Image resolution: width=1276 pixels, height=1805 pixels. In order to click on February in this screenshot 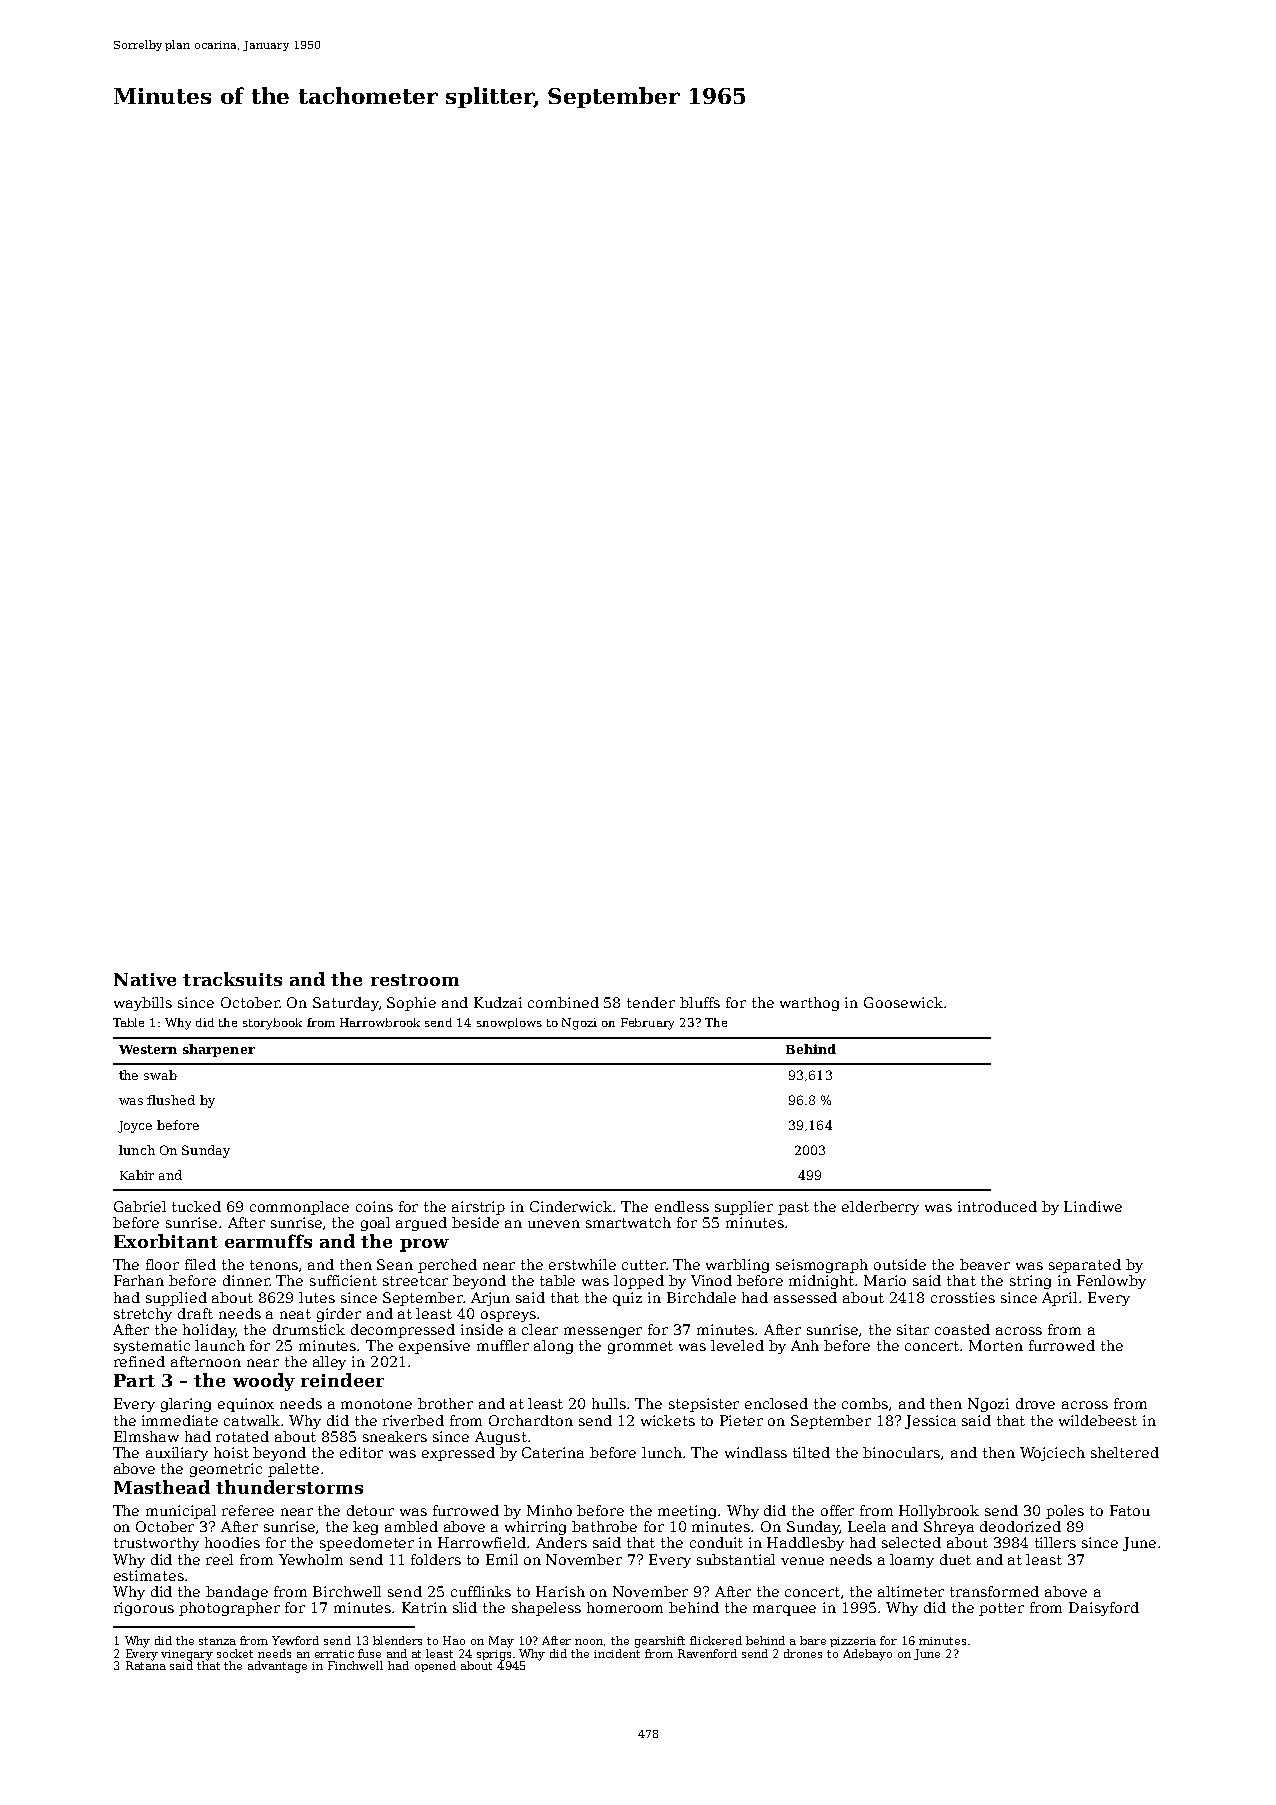, I will do `click(647, 1024)`.
